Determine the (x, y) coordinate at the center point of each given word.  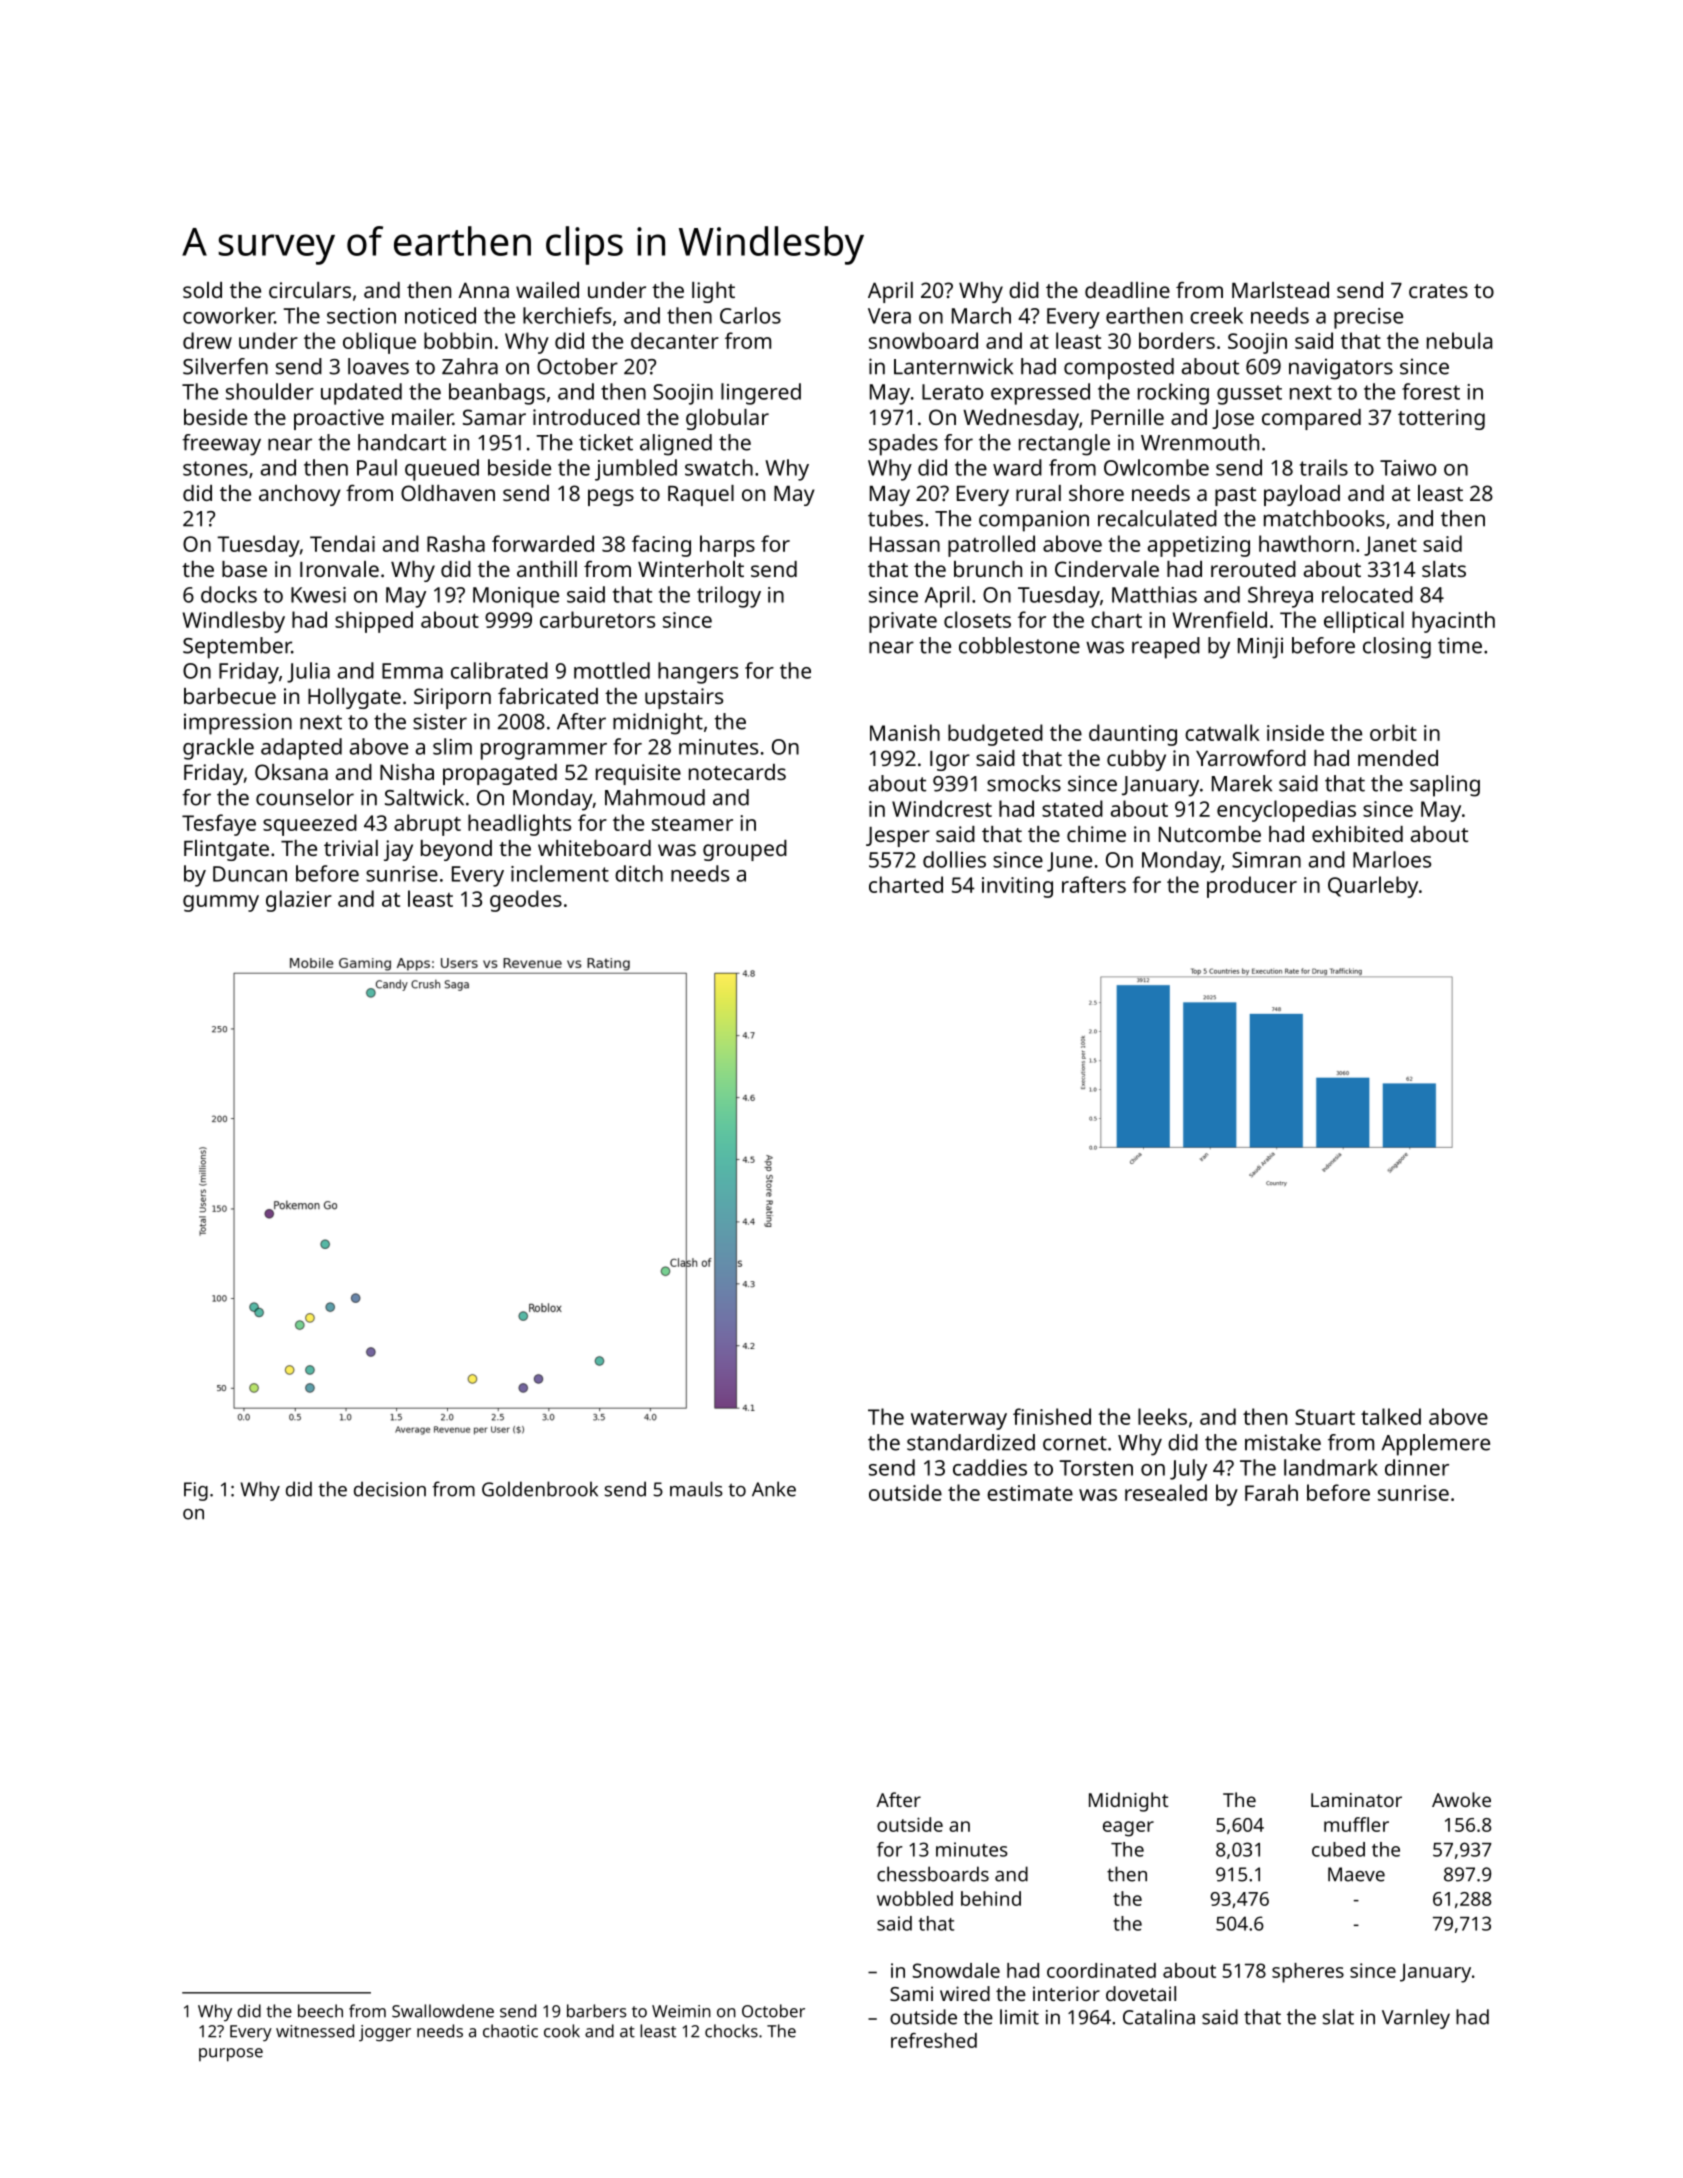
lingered (761, 394)
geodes (526, 901)
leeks (1162, 1416)
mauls (696, 1489)
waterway (959, 1420)
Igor (950, 761)
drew (207, 340)
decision (390, 1489)
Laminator (1356, 1800)
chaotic (510, 2031)
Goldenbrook (540, 1489)
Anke (774, 1489)
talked (1391, 1416)
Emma (412, 671)
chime (1096, 834)
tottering (1441, 419)
